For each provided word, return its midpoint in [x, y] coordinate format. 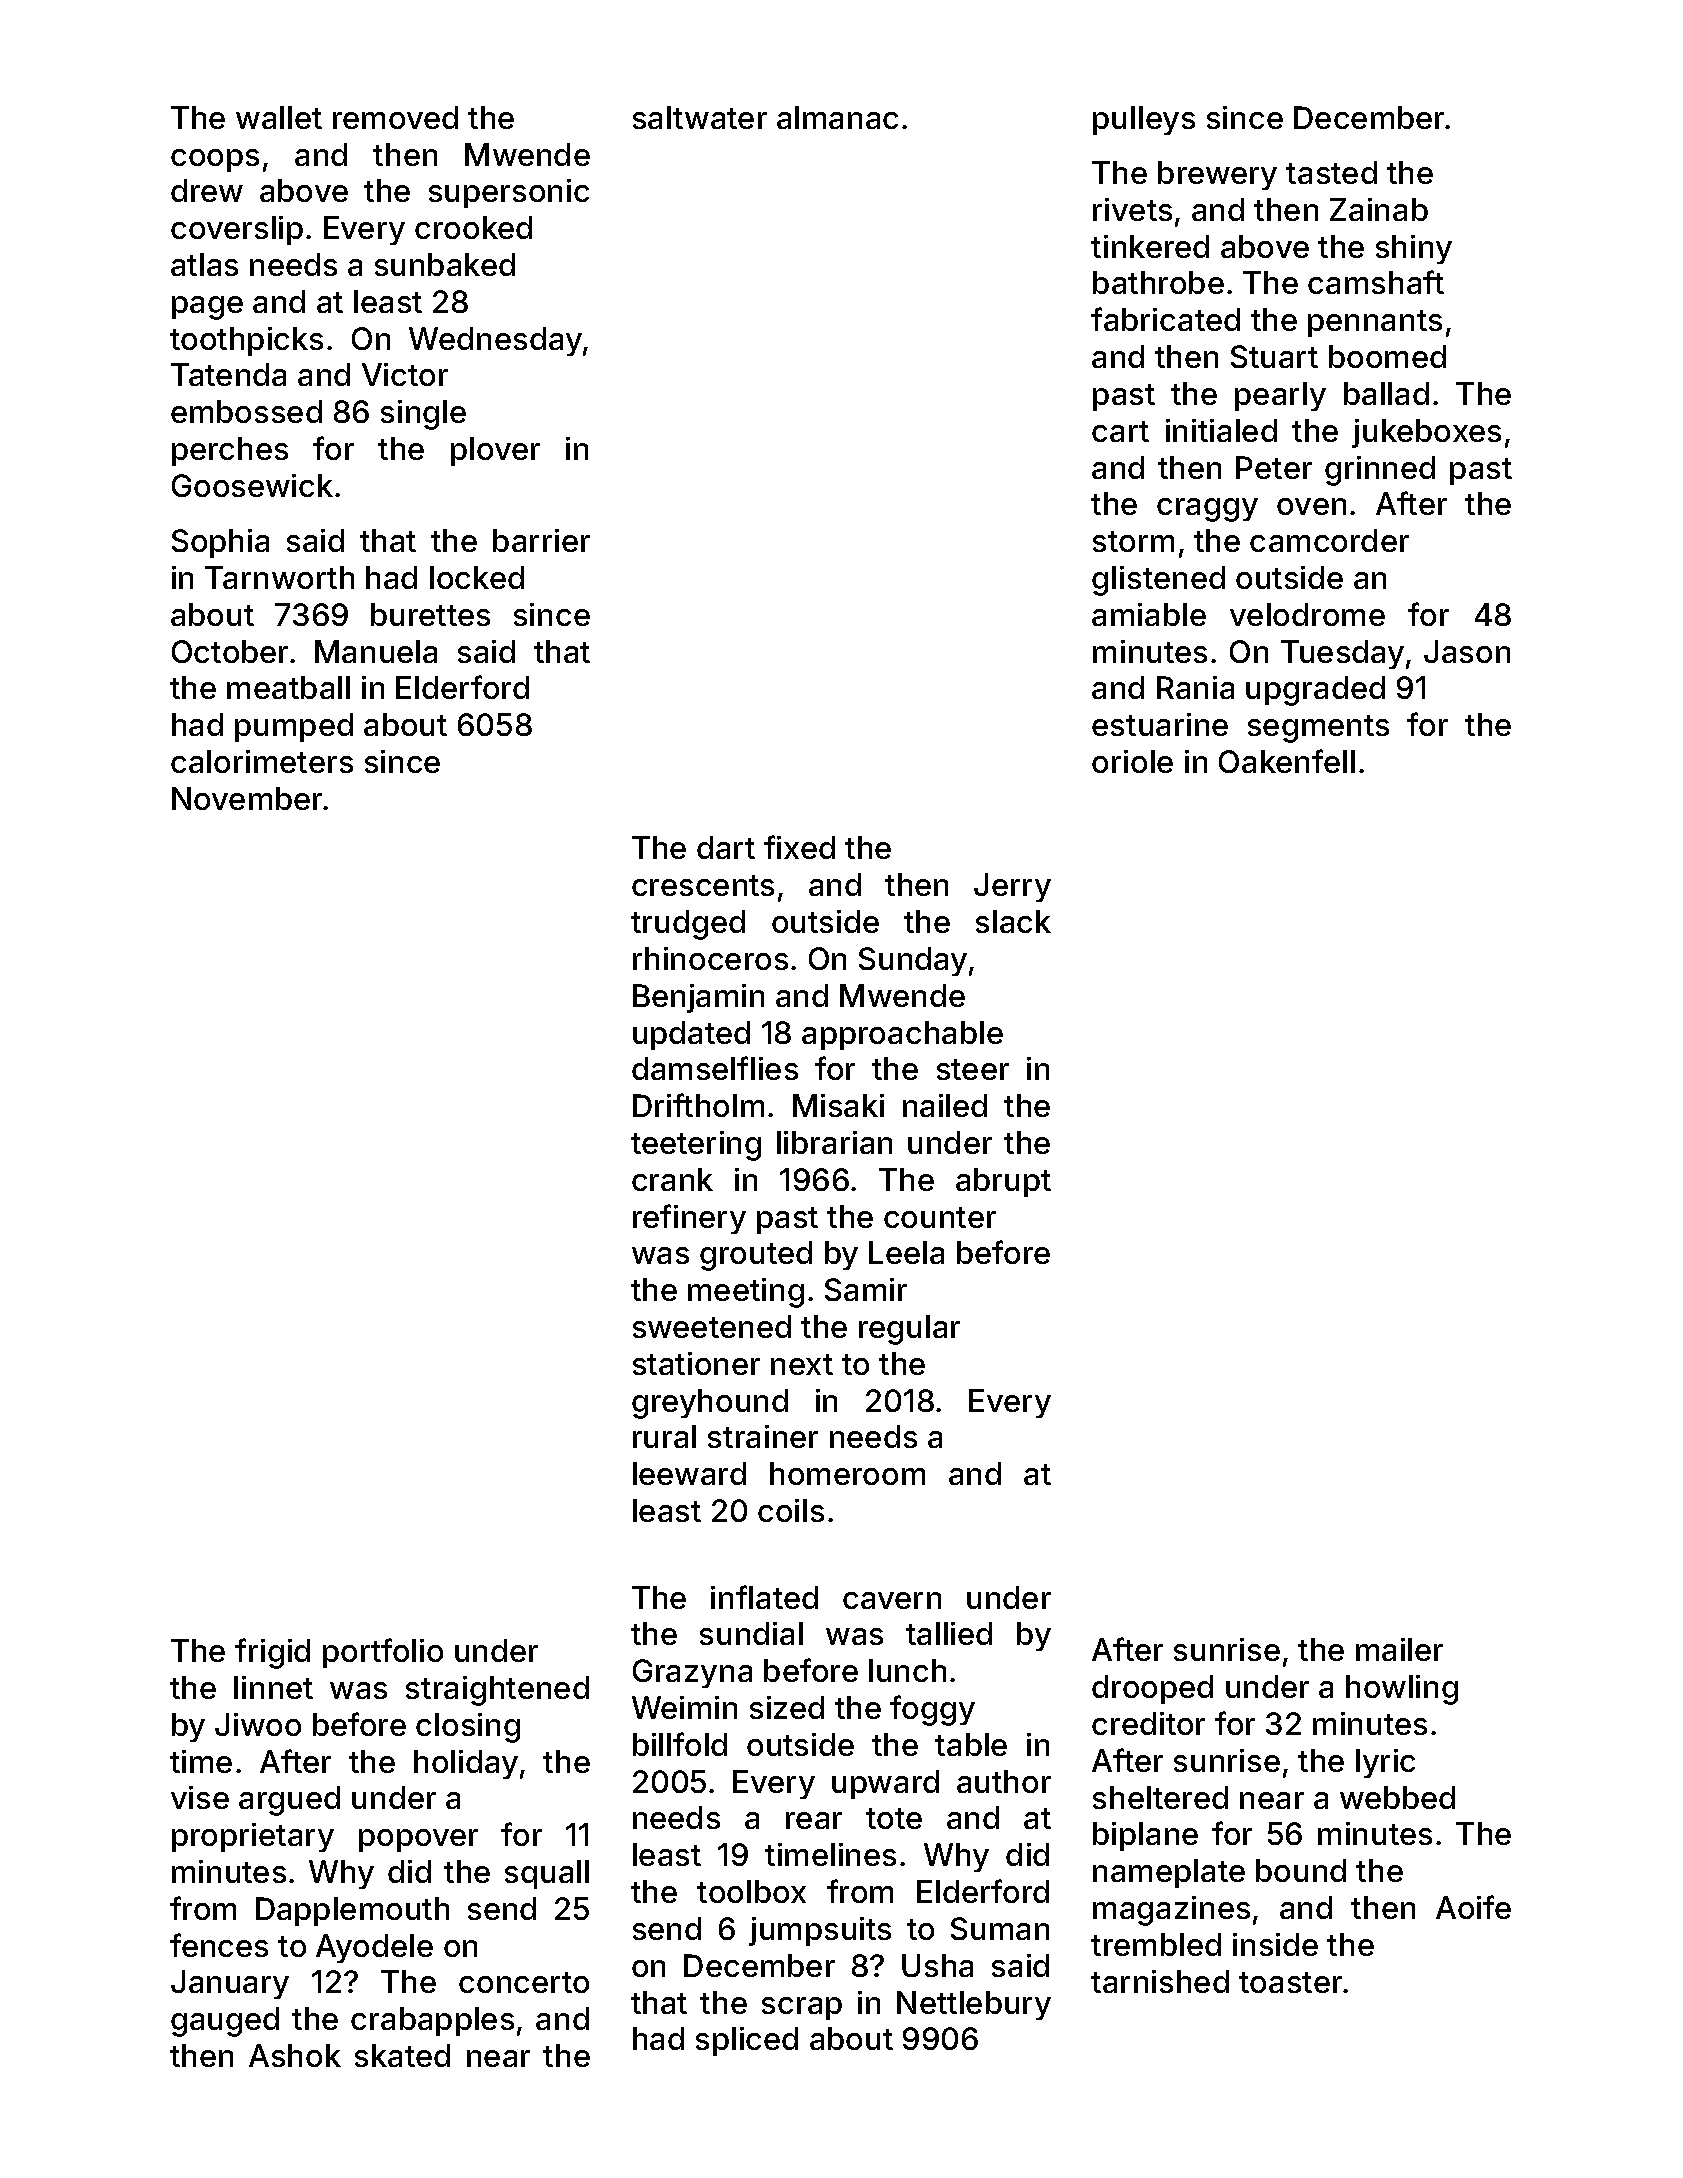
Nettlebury [974, 2005]
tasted [1331, 172]
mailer [1399, 1649]
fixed [799, 847]
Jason [1467, 651]
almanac [837, 117]
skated [402, 2055]
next [802, 1364]
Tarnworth [279, 577]
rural [664, 1436]
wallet [279, 117]
